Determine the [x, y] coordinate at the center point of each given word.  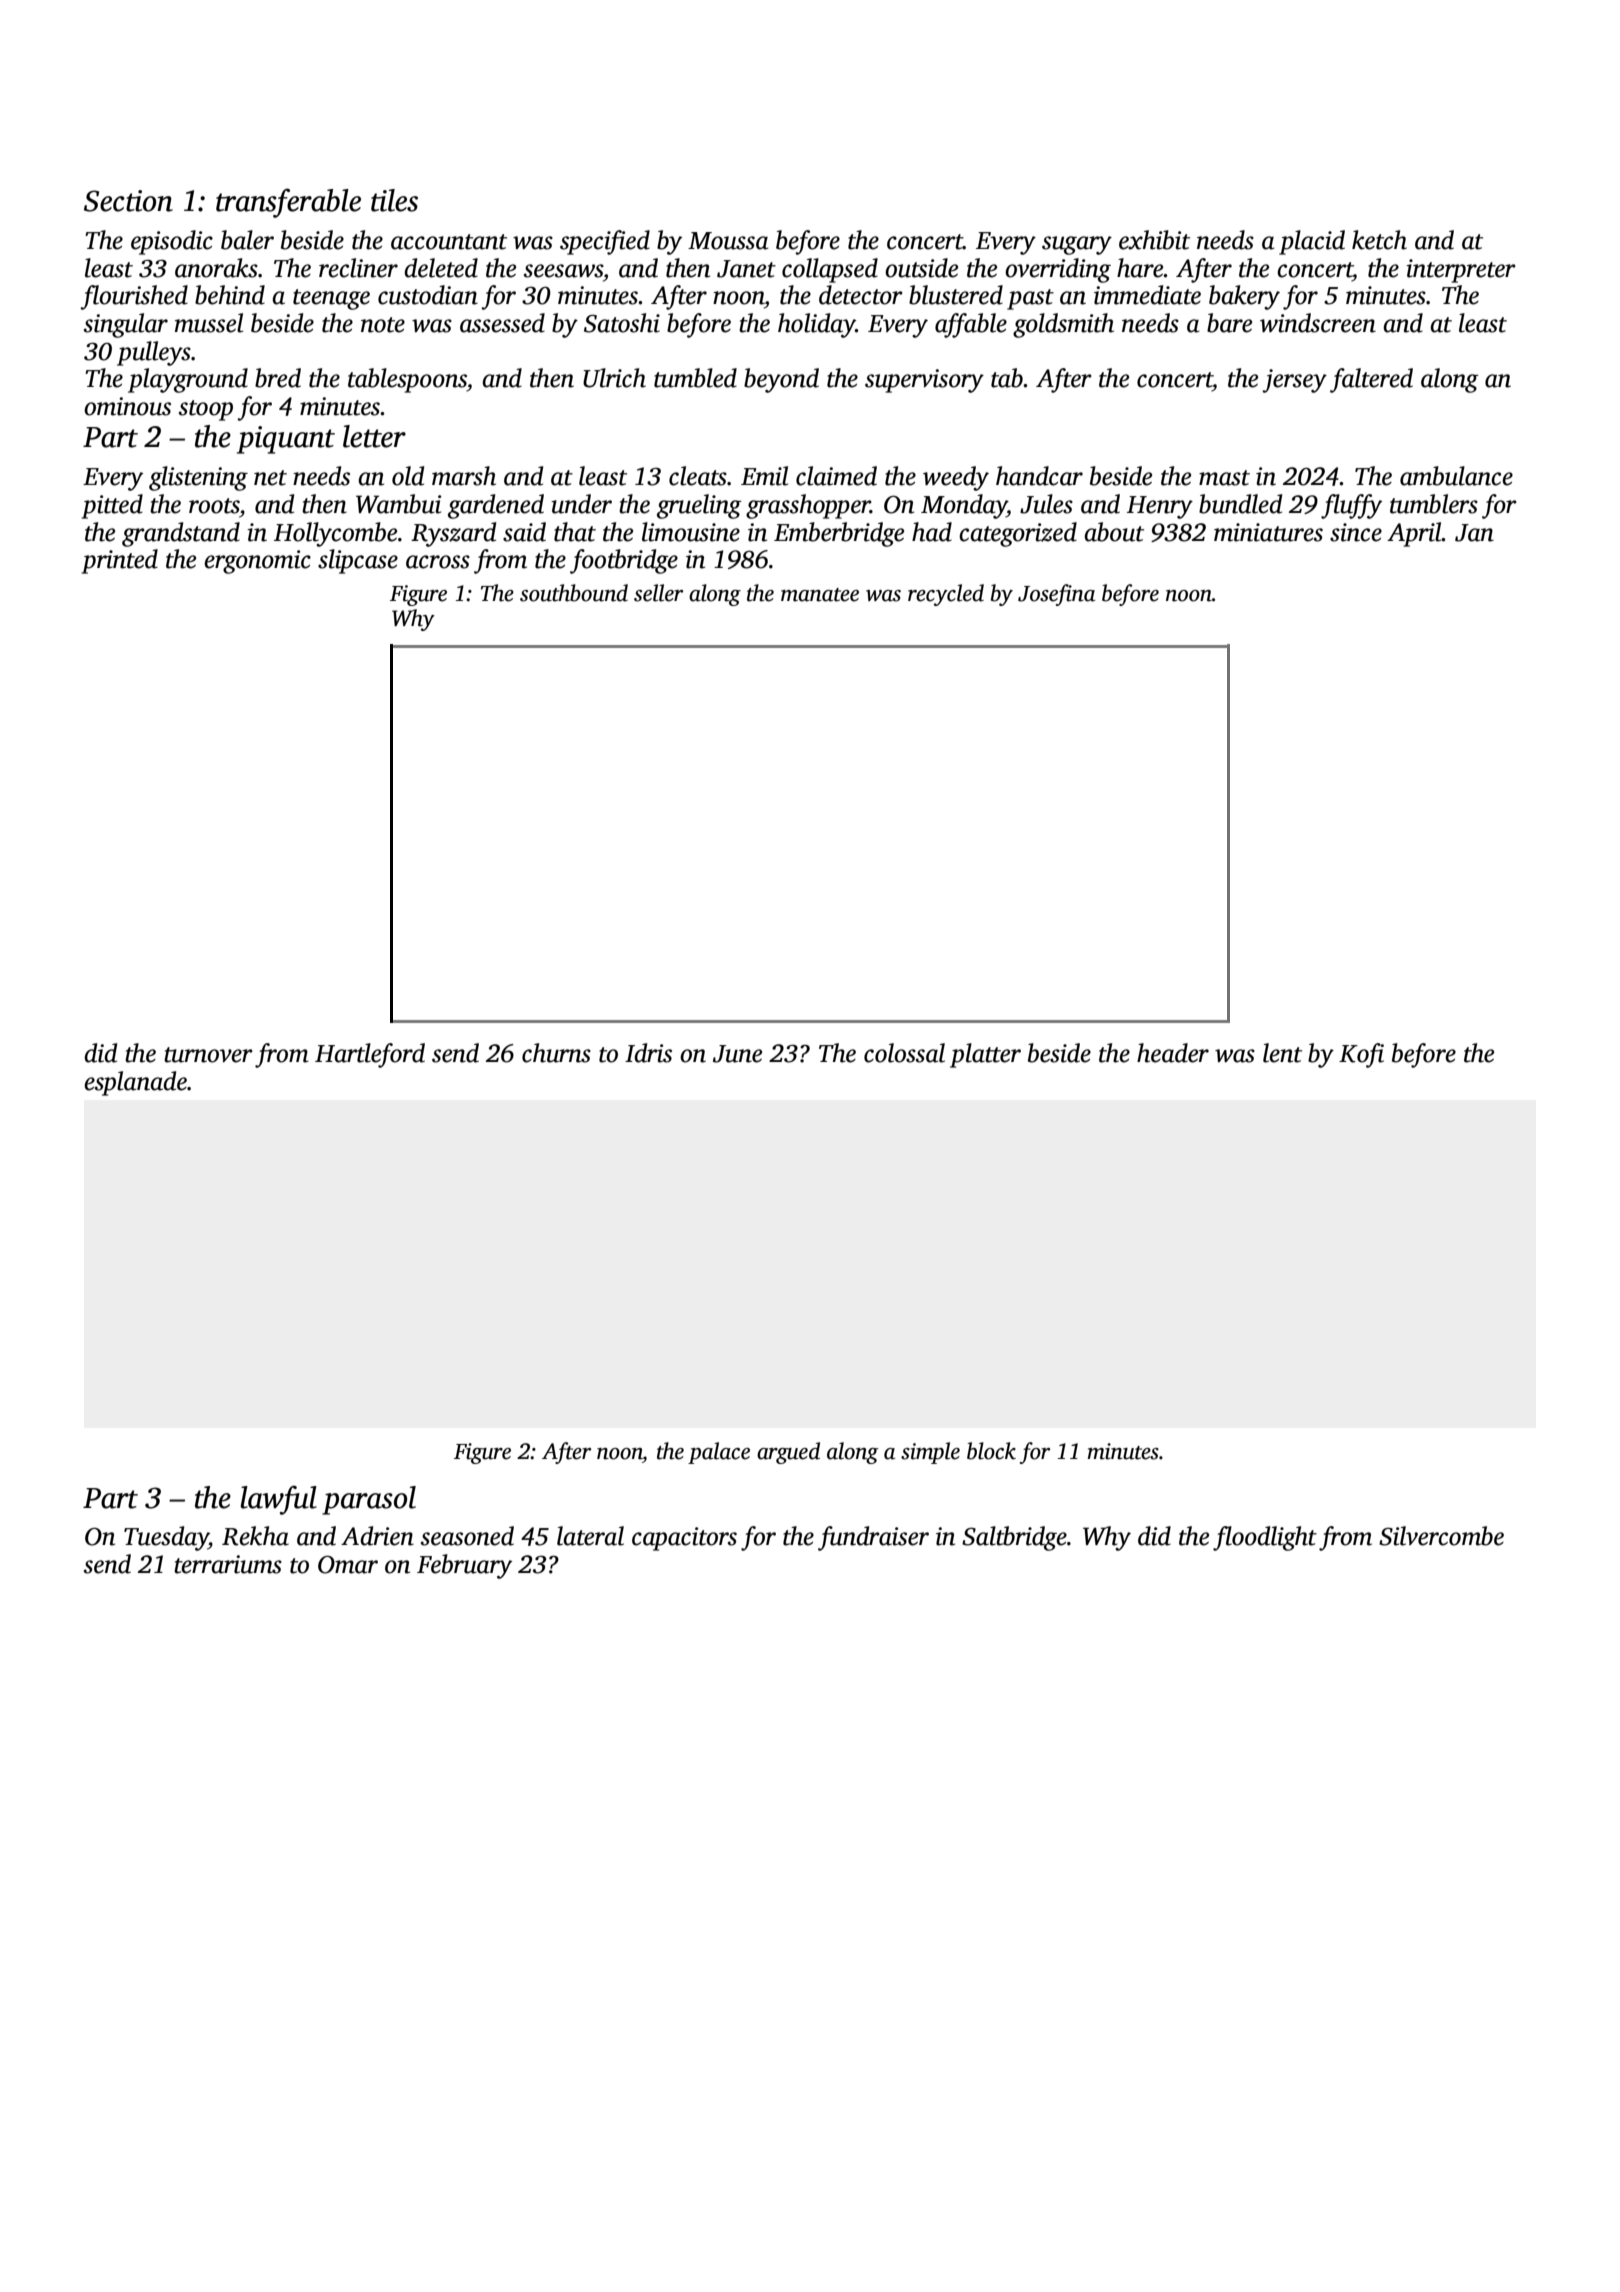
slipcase [358, 561]
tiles [394, 200]
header [1173, 1053]
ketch [1379, 240]
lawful [279, 1500]
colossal [904, 1053]
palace [719, 1453]
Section [128, 201]
